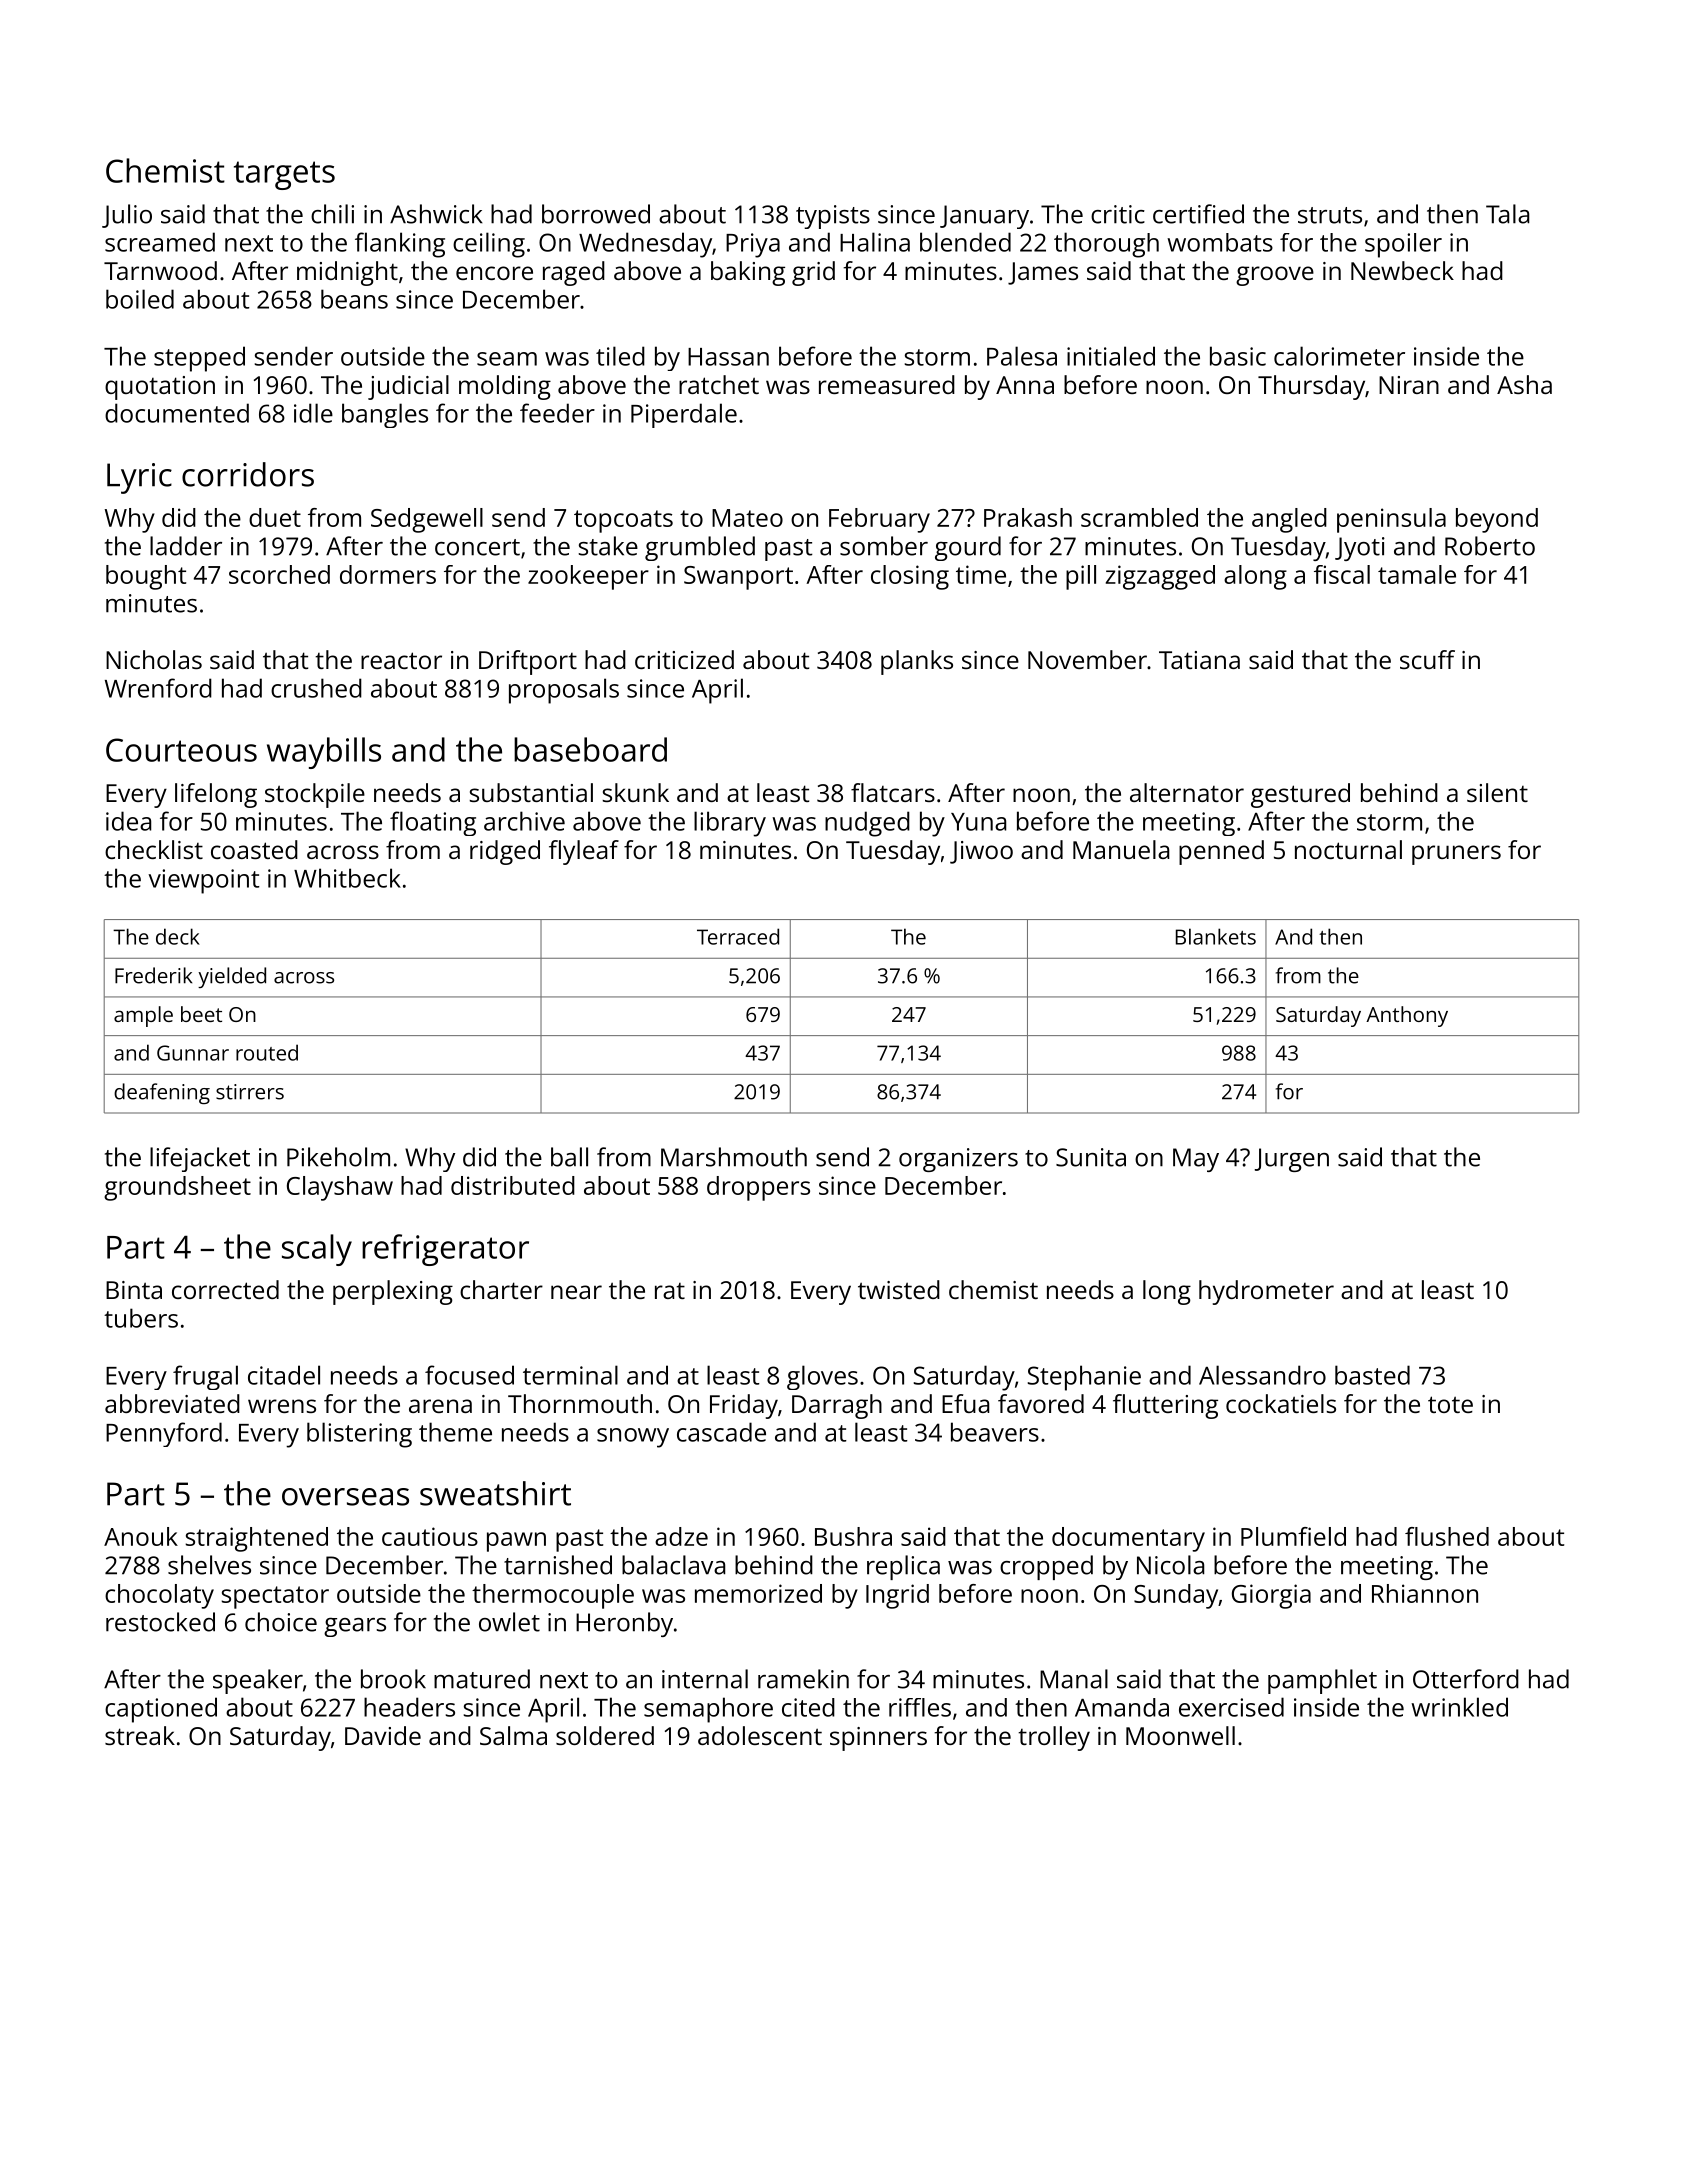  I want to click on streak, so click(140, 1735).
